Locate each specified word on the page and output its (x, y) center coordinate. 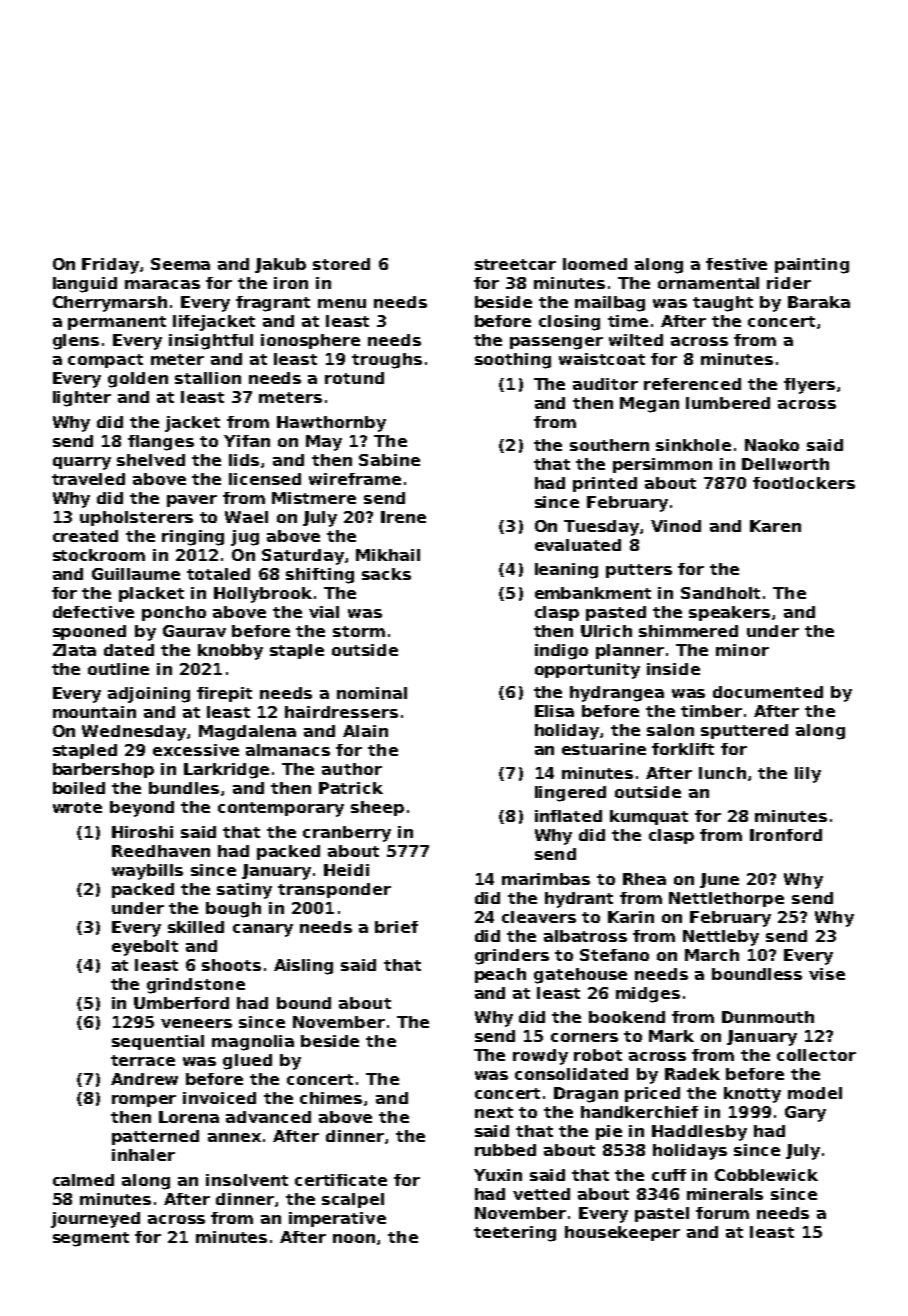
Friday (110, 266)
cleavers (539, 917)
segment (91, 1239)
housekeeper (622, 1233)
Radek (692, 1074)
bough (233, 910)
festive (736, 264)
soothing (513, 361)
